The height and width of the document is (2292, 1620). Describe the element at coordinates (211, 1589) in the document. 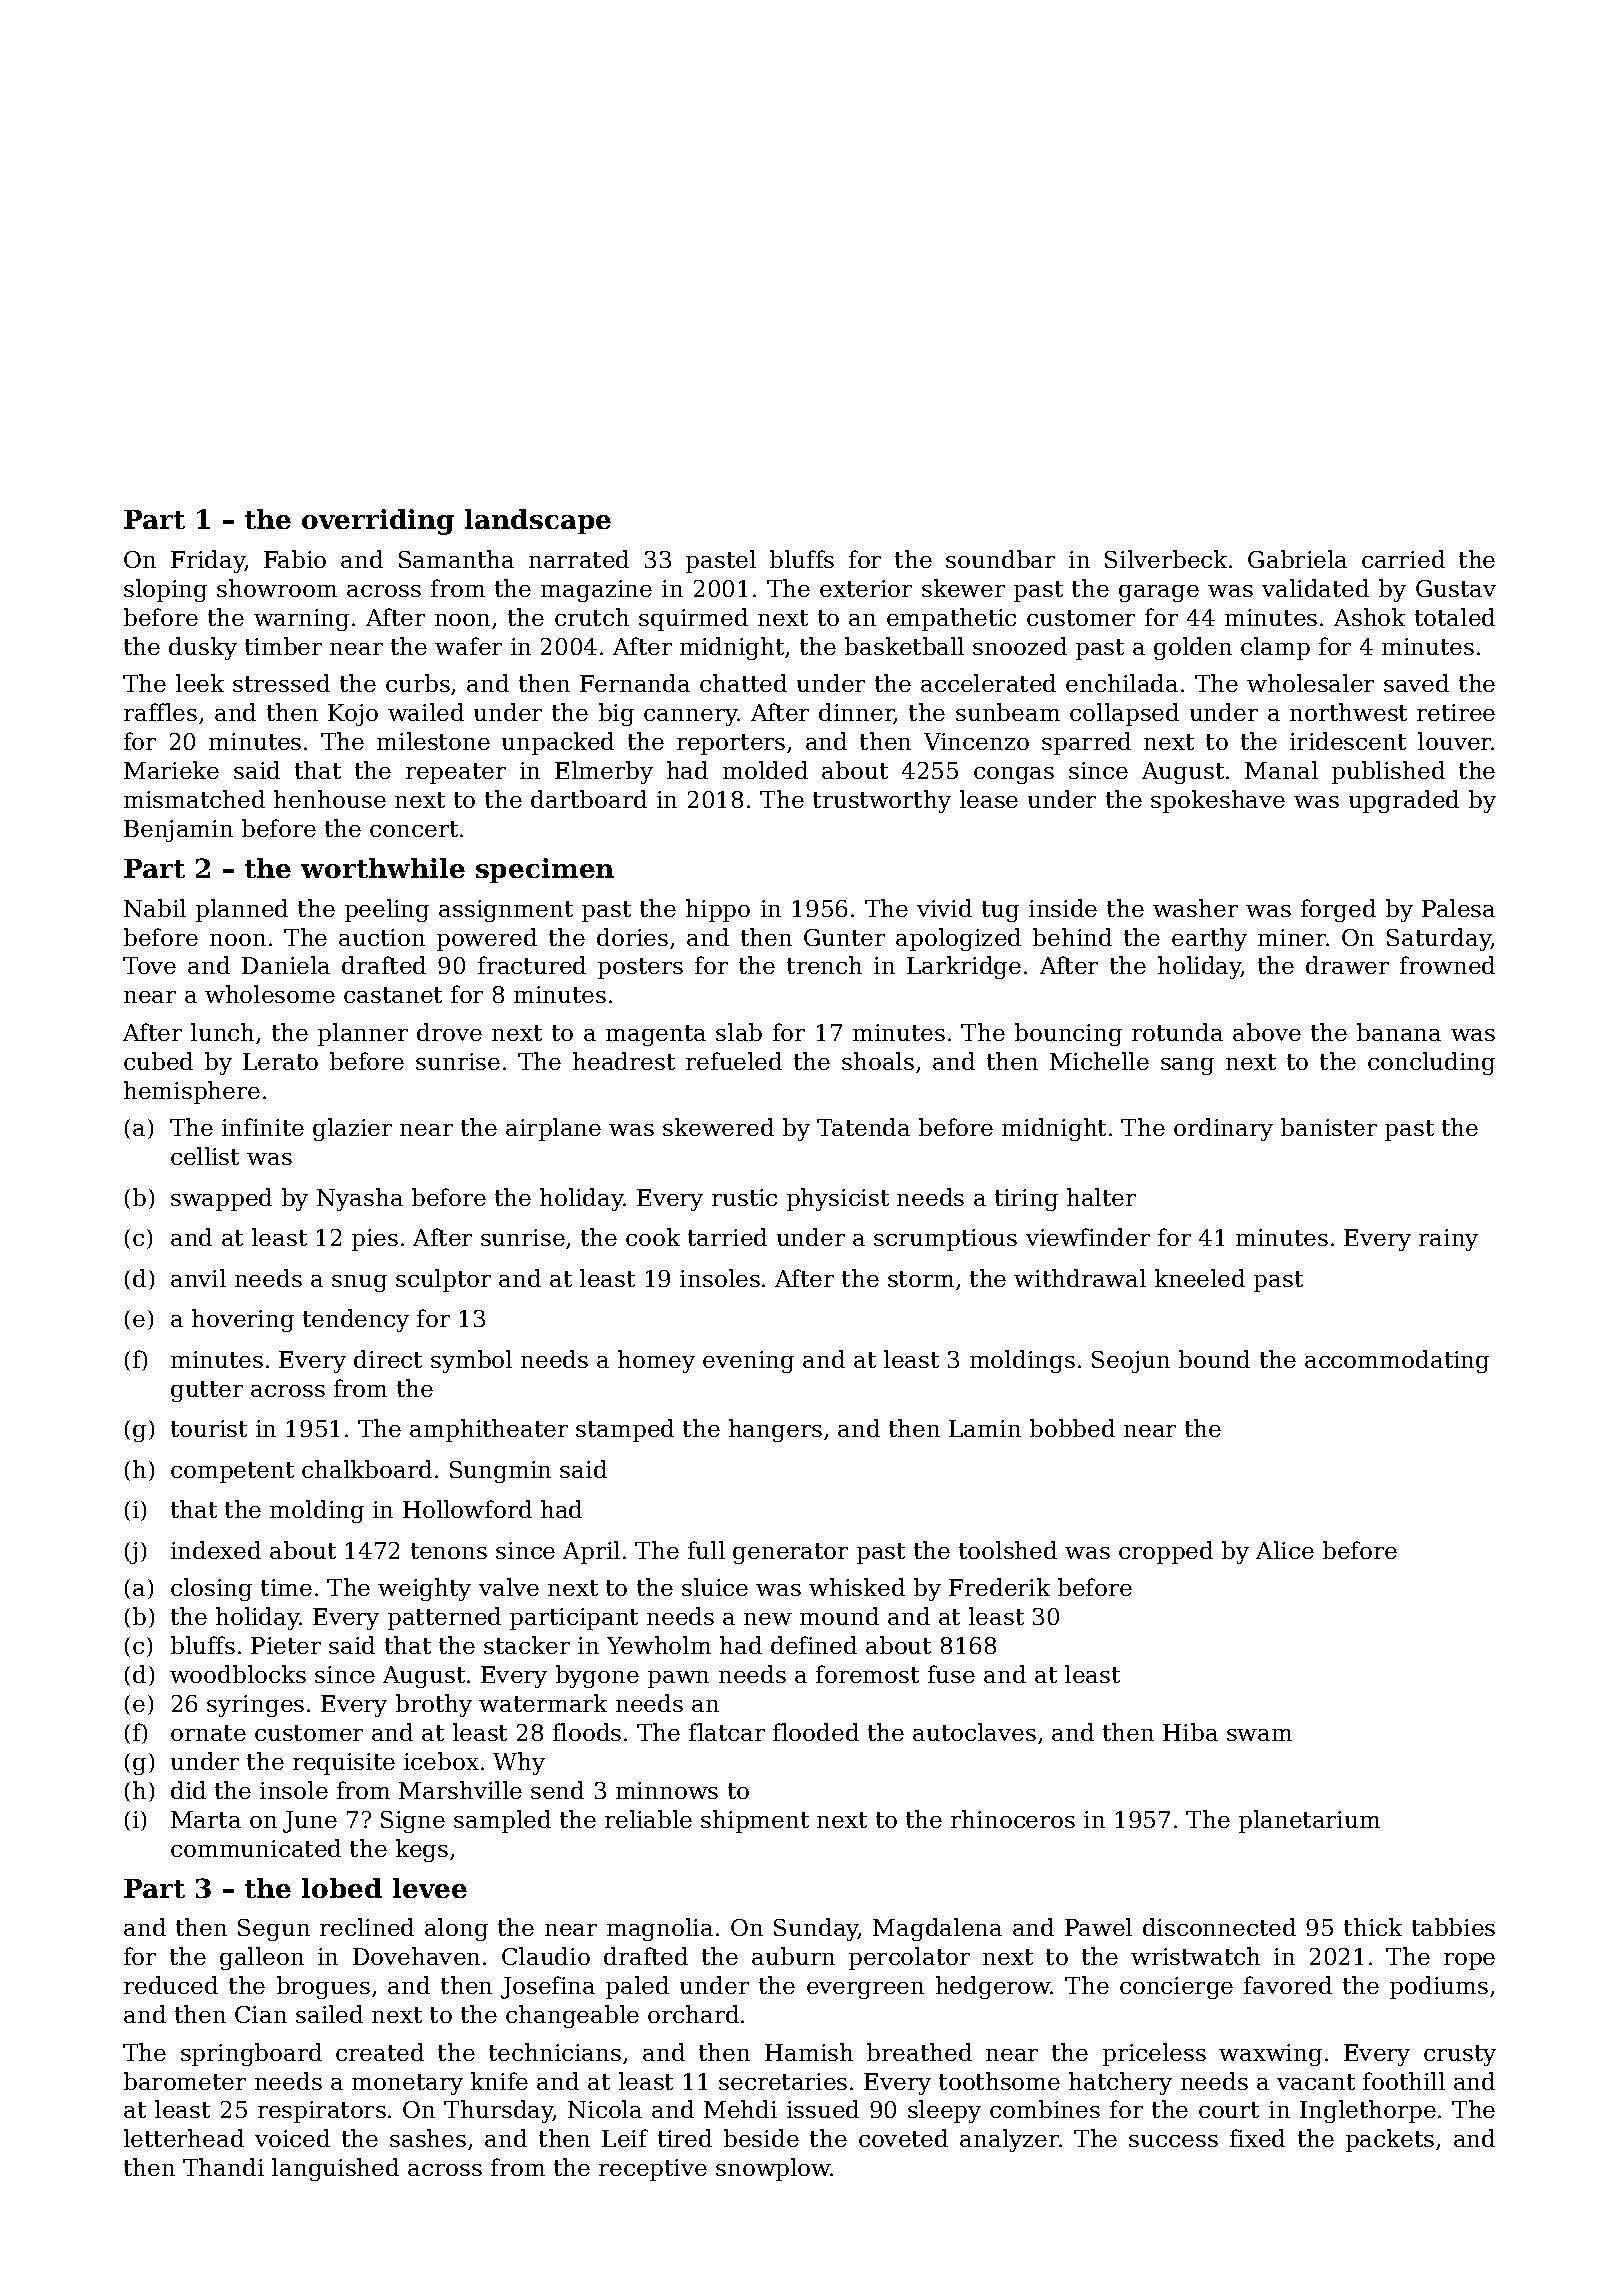

I see `closing` at that location.
